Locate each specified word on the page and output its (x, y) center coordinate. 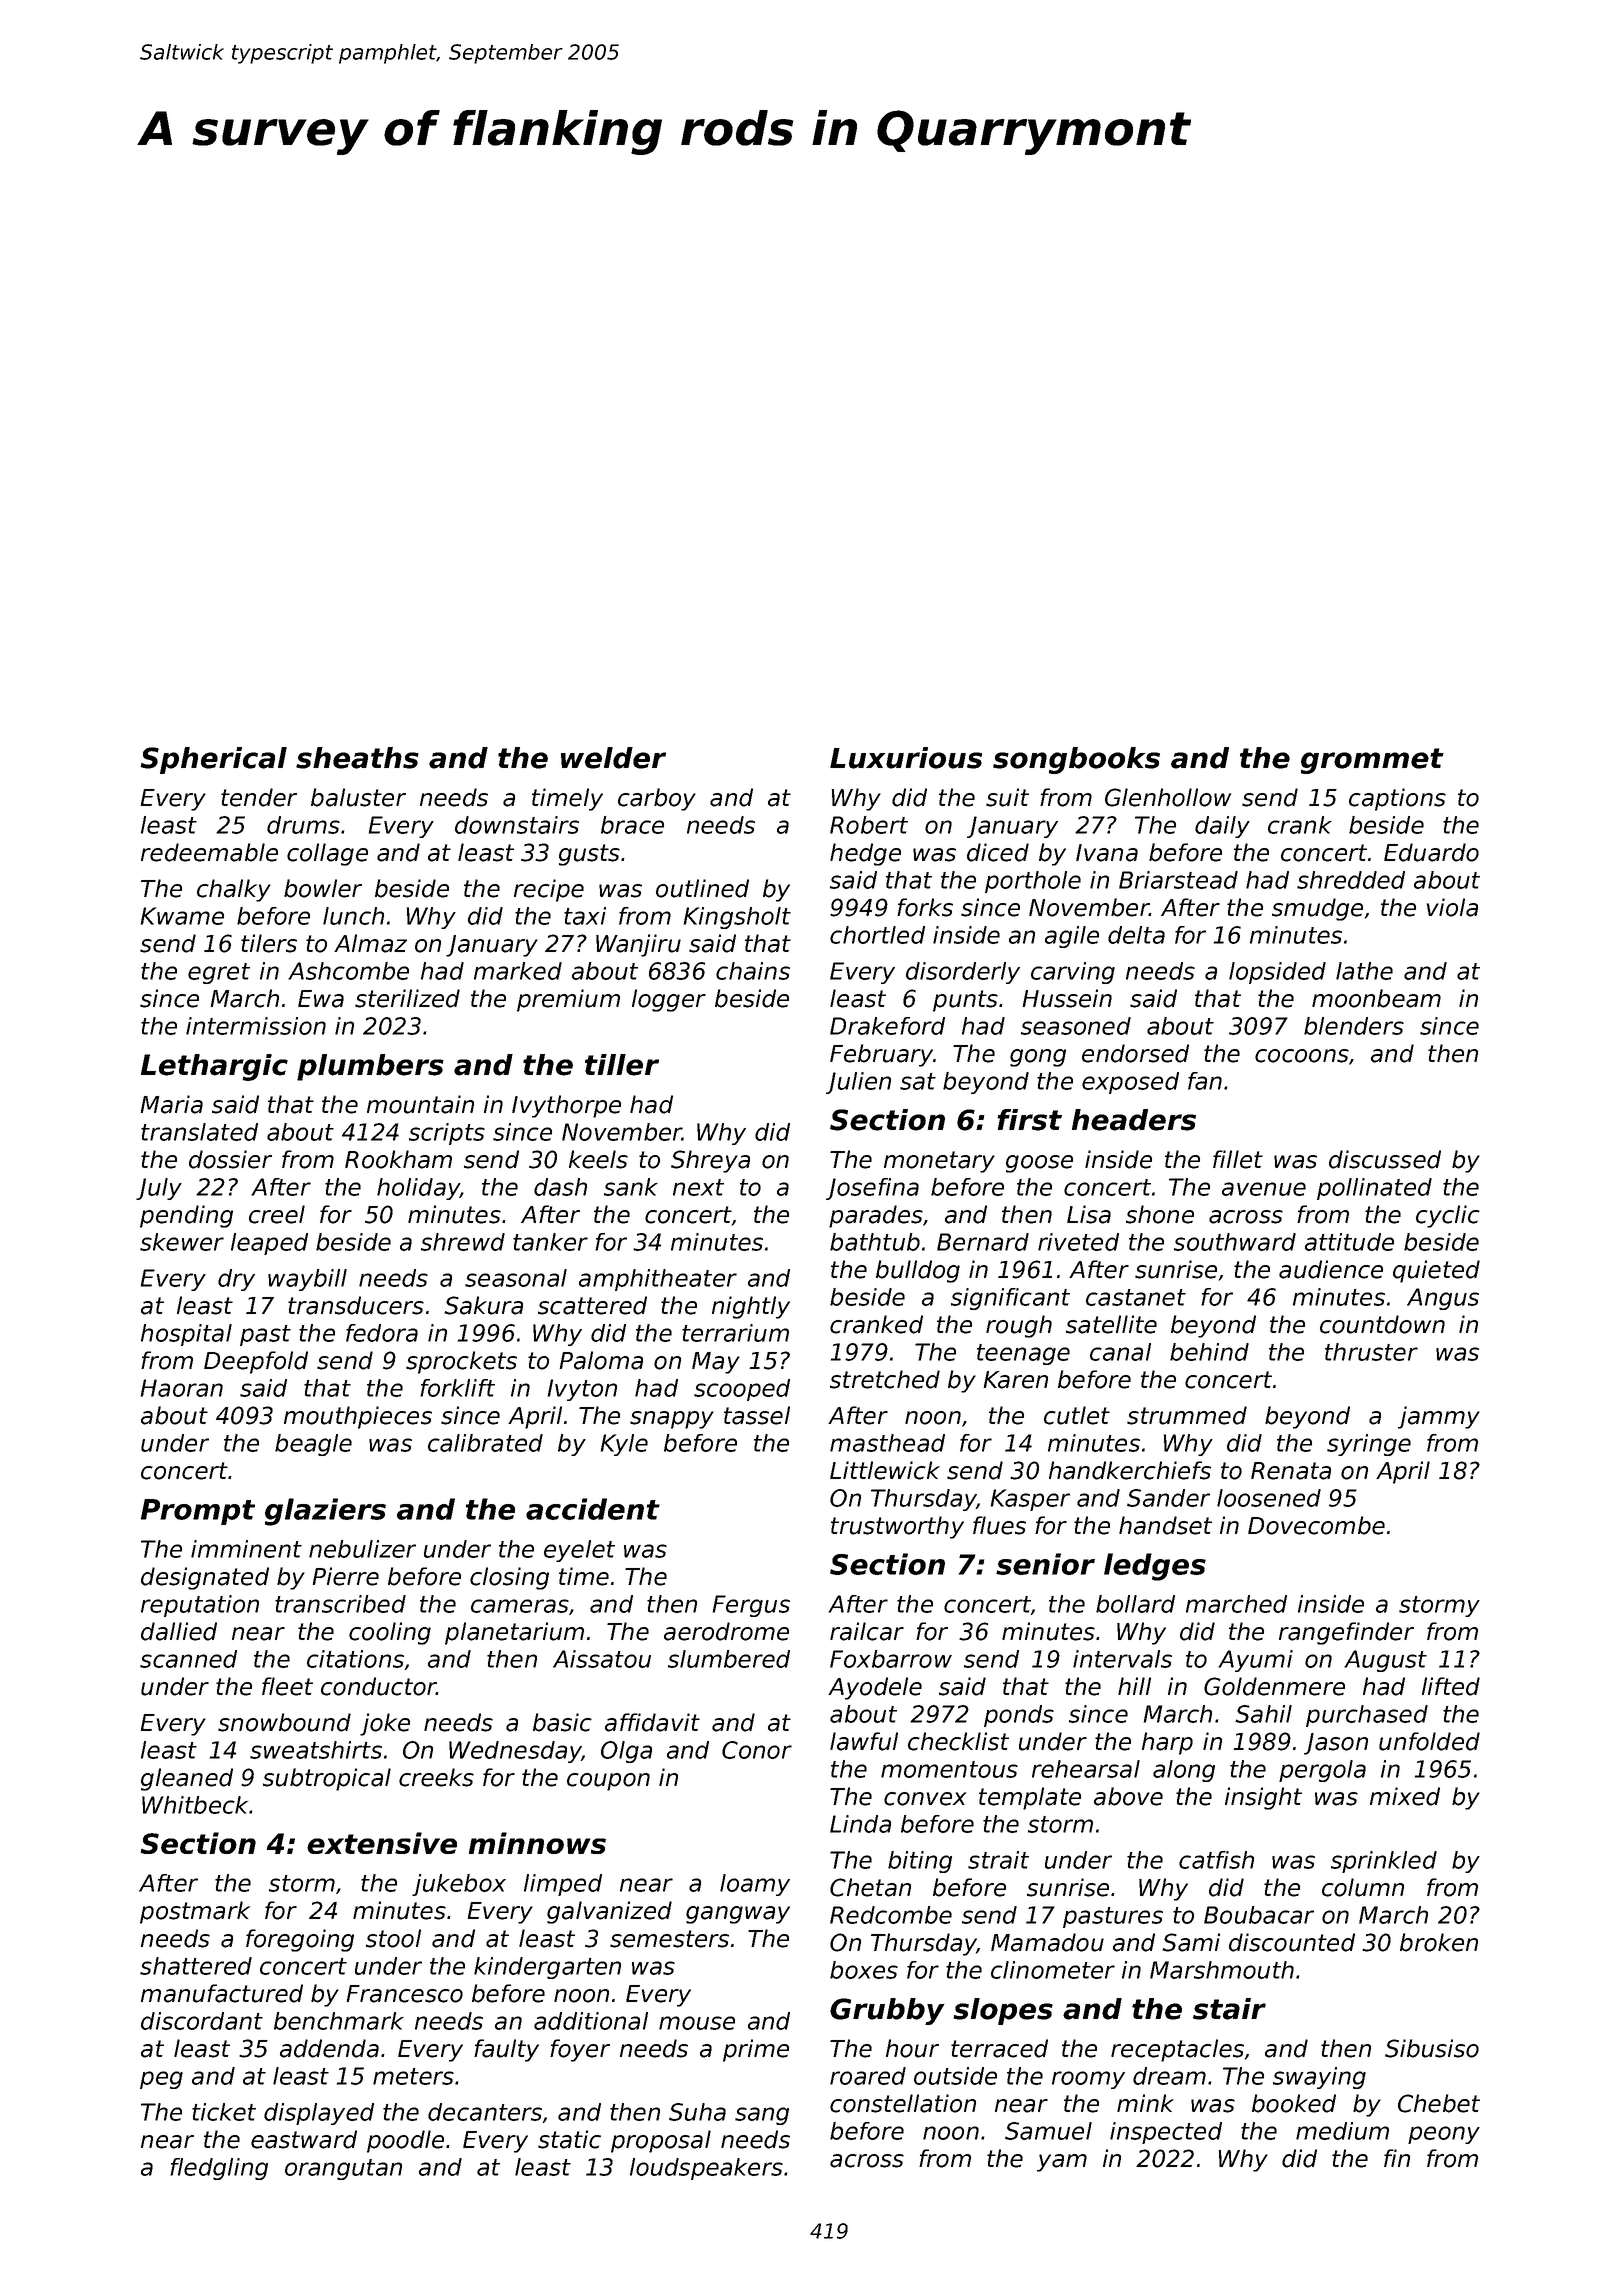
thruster (1371, 1352)
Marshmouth (1222, 1970)
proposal (661, 2141)
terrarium (735, 1333)
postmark (195, 1912)
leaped (269, 1244)
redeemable (209, 852)
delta (1136, 935)
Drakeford (887, 1026)
